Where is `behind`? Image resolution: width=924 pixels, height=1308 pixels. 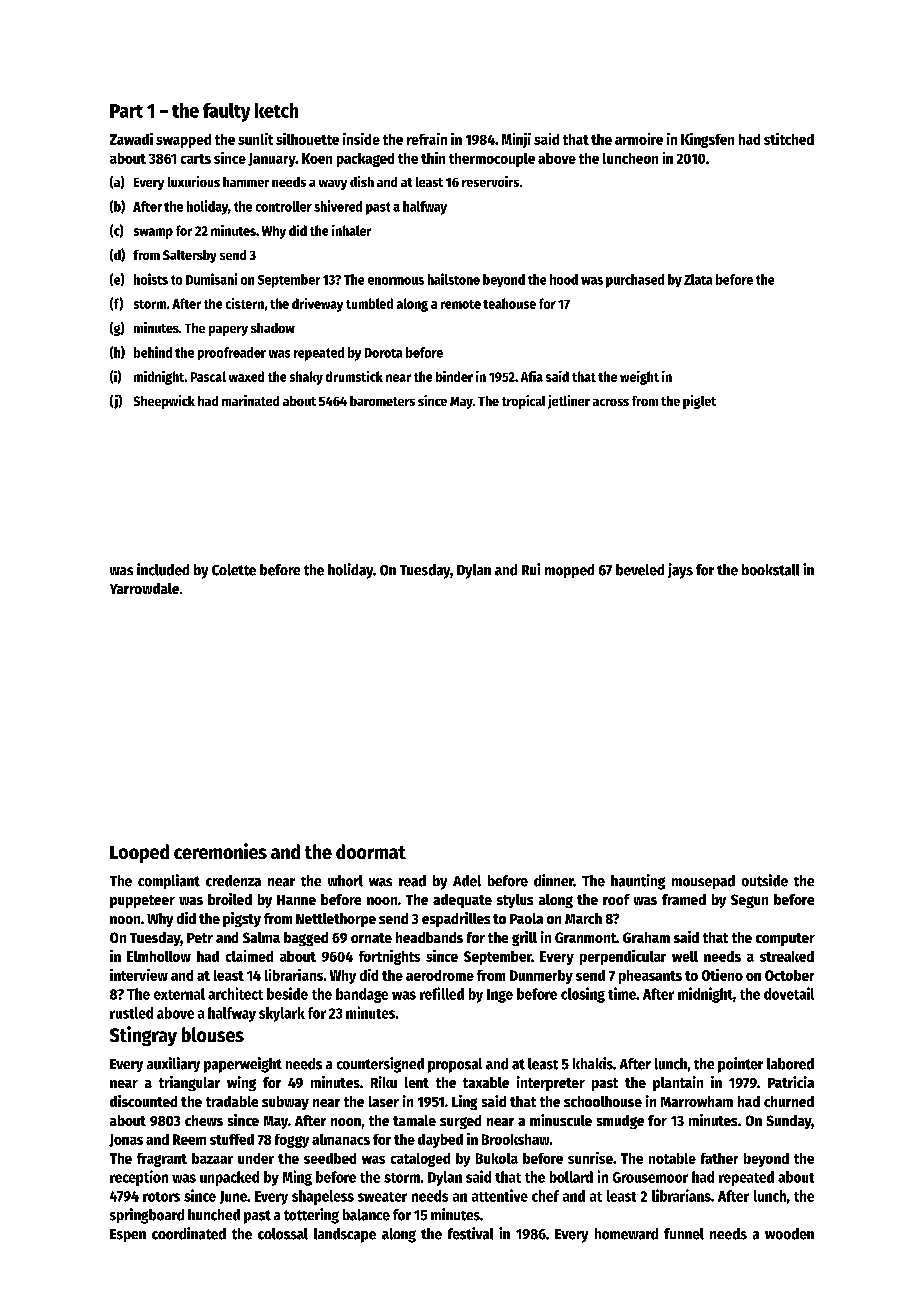
behind is located at coordinates (153, 352).
